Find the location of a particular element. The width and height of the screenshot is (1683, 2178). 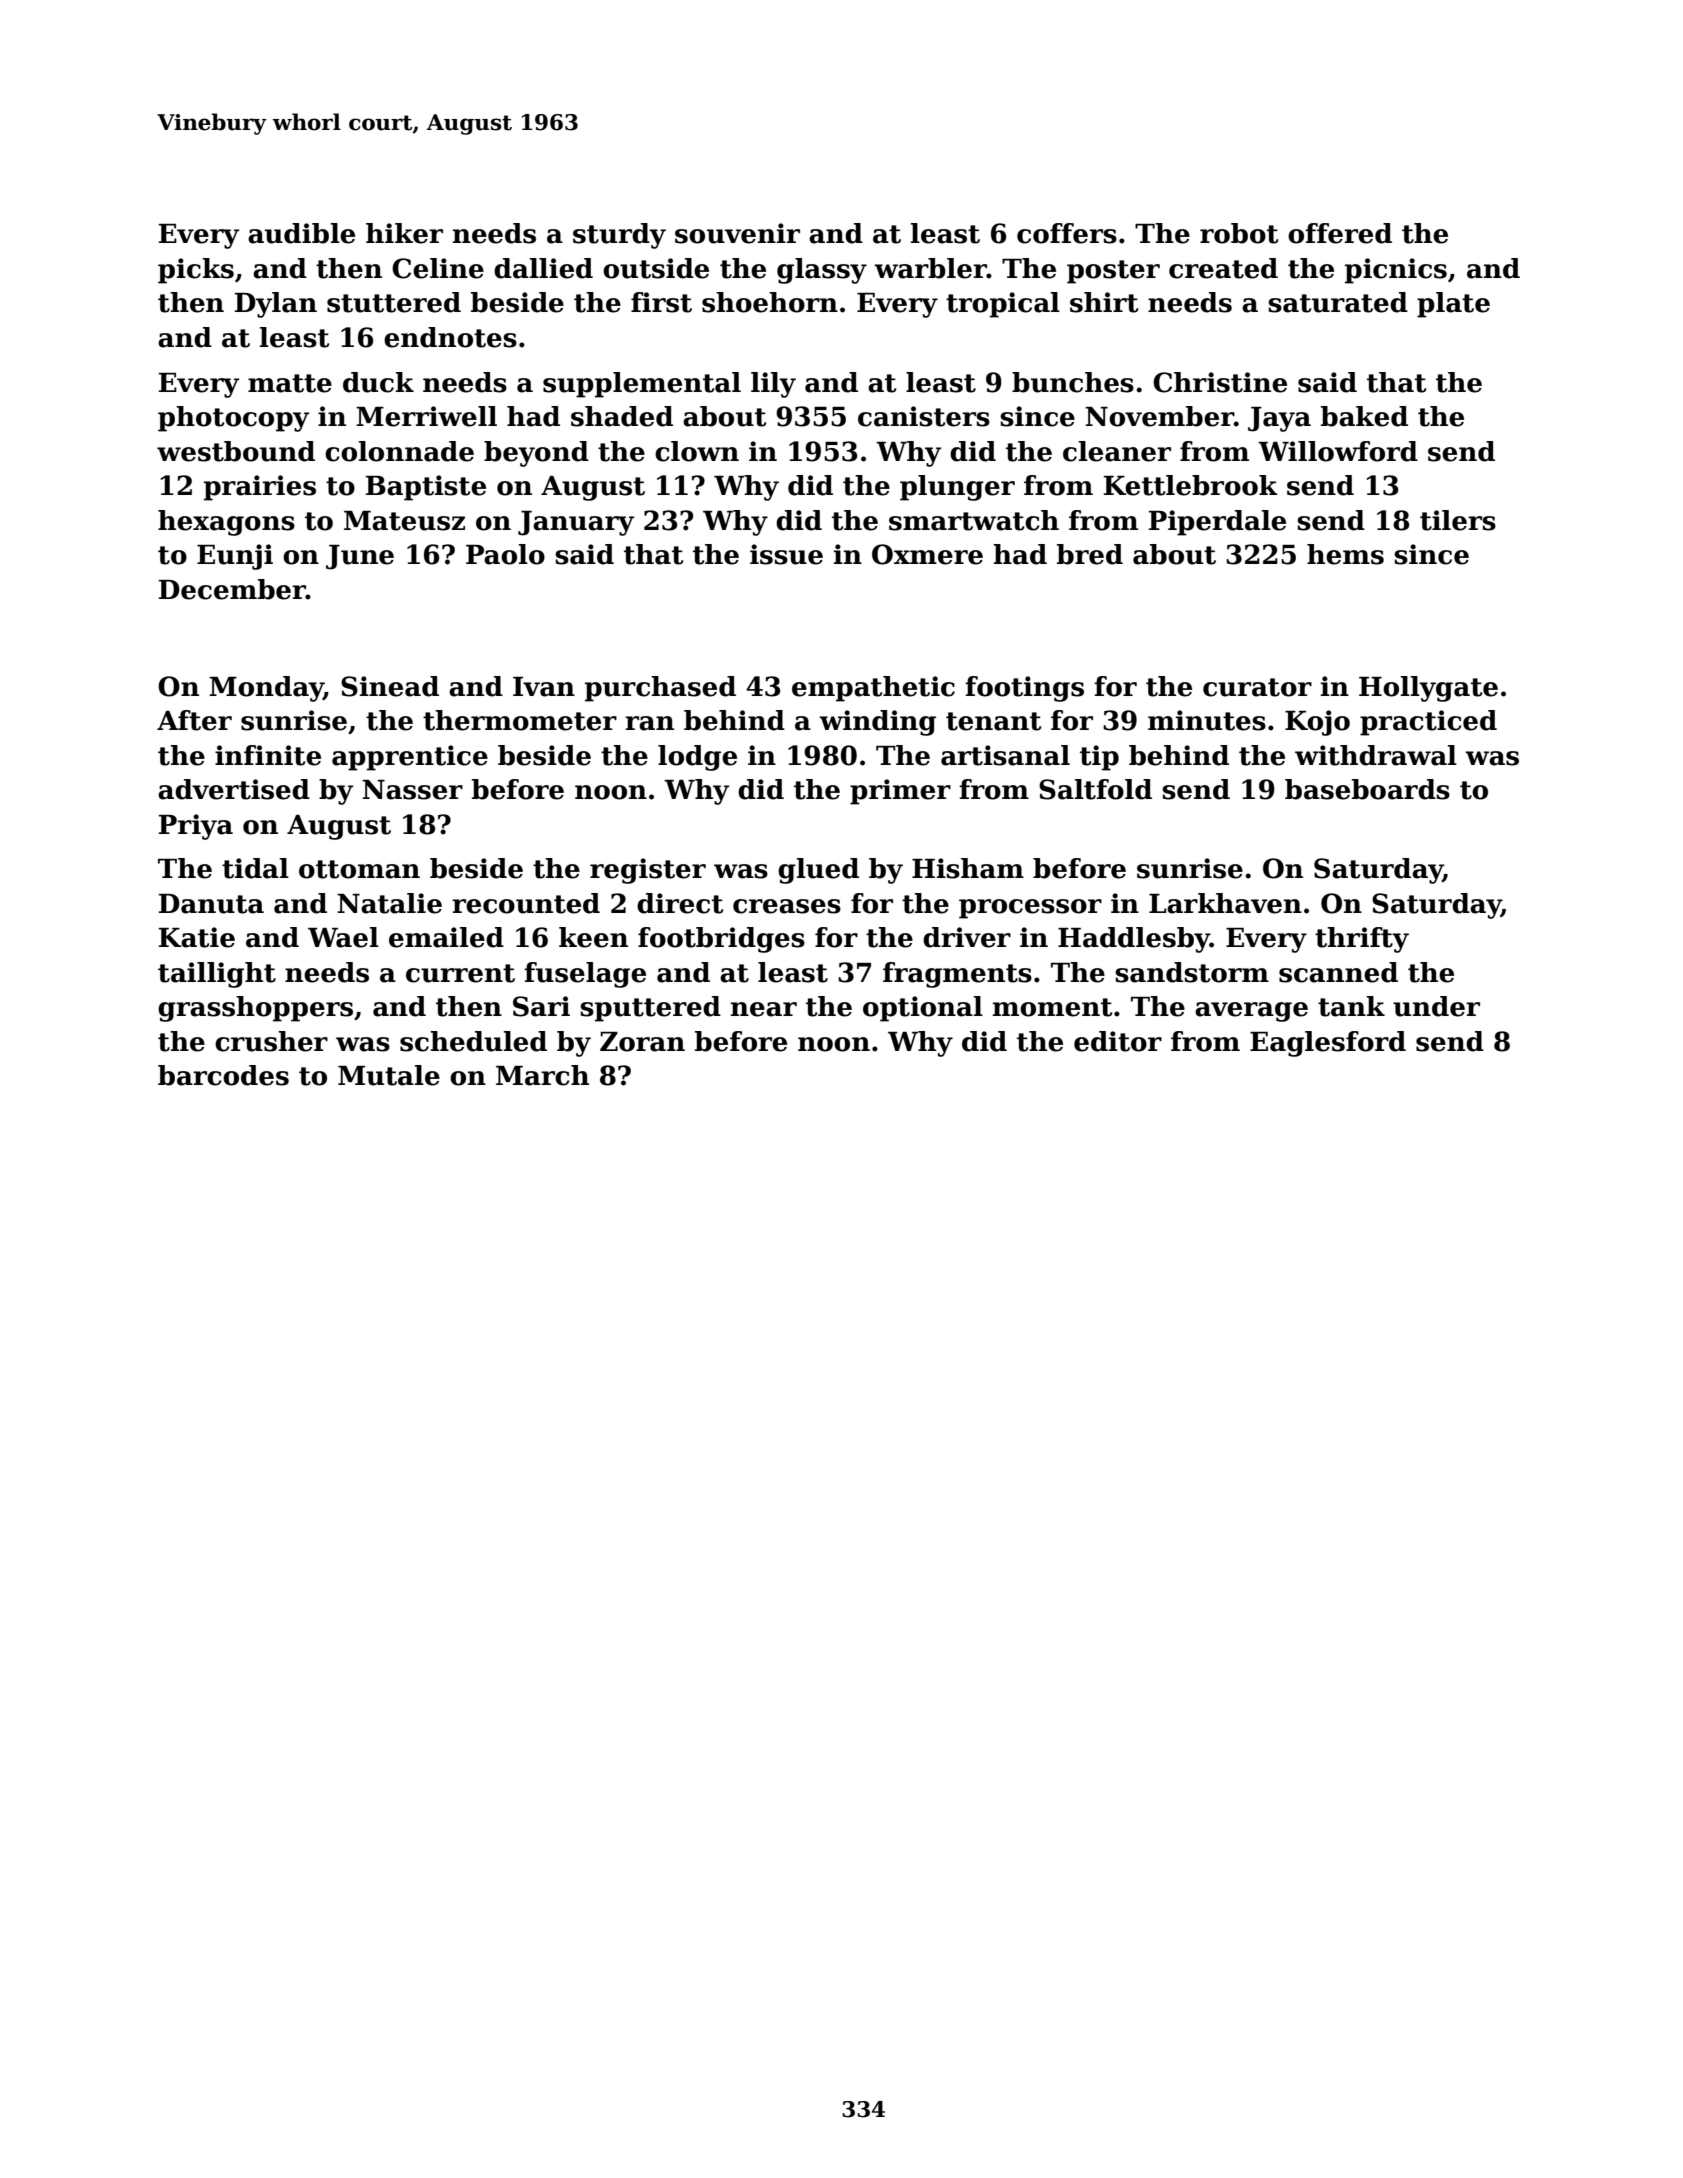

Monday is located at coordinates (266, 689).
